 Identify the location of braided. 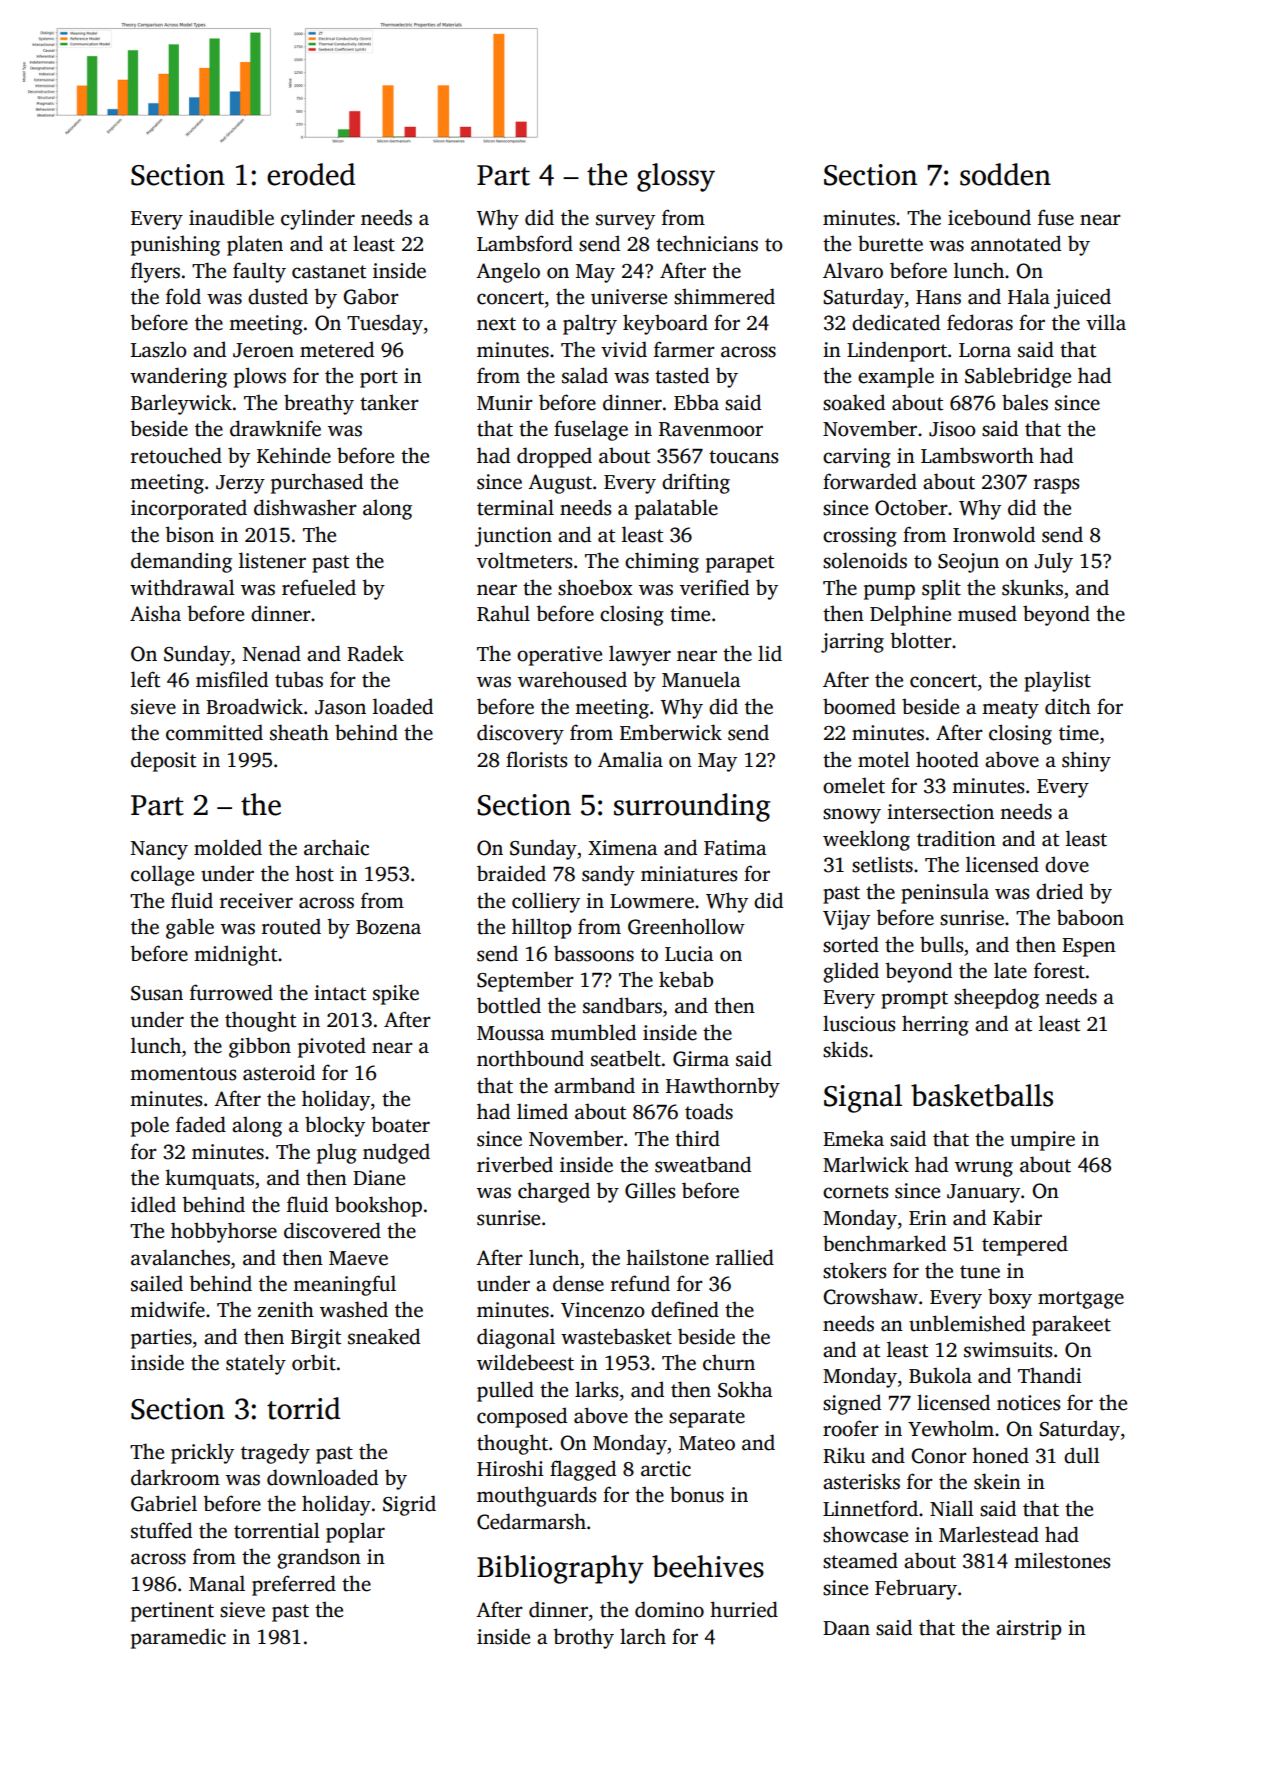
(511, 873).
